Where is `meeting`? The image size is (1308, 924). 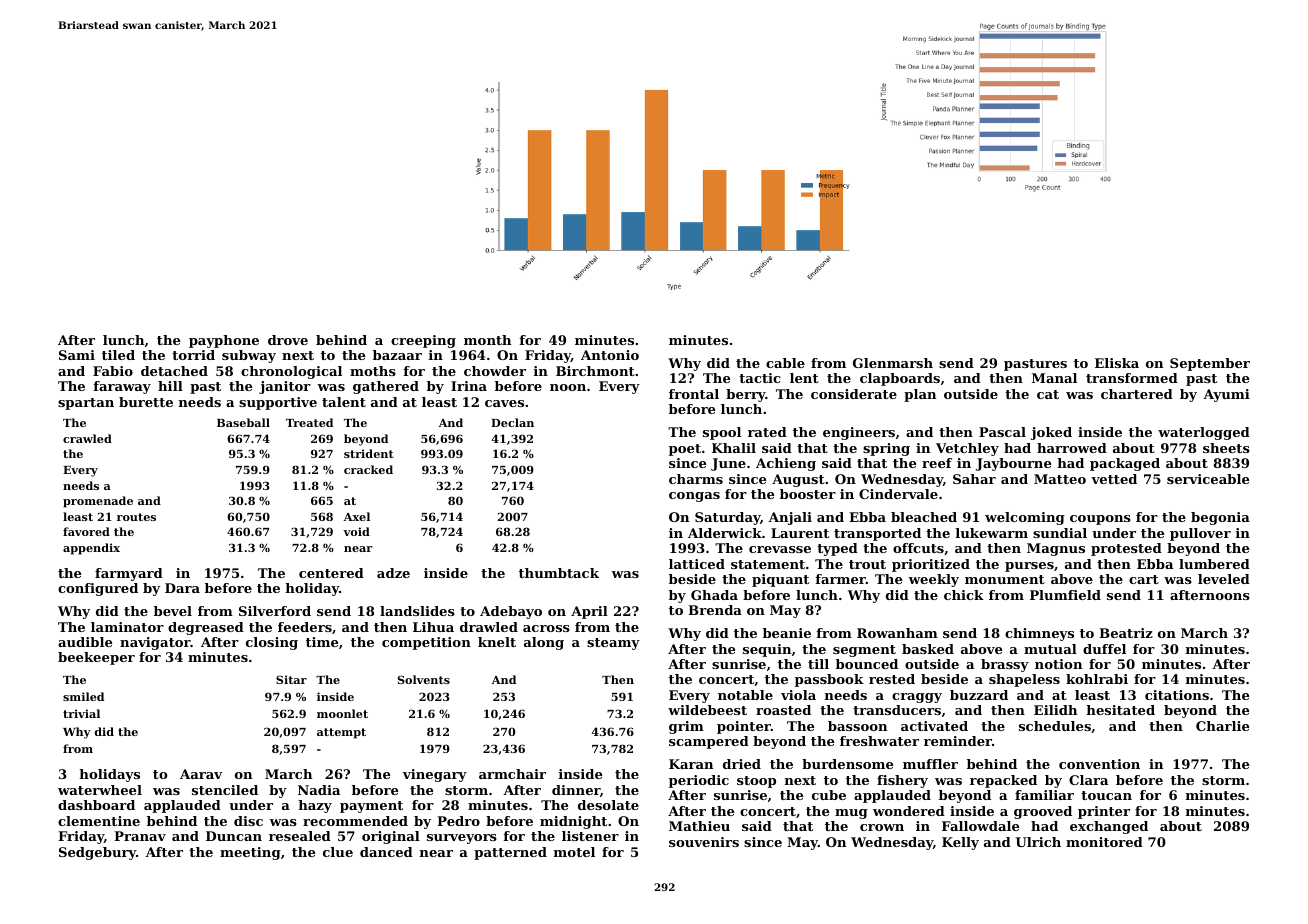 meeting is located at coordinates (250, 853).
